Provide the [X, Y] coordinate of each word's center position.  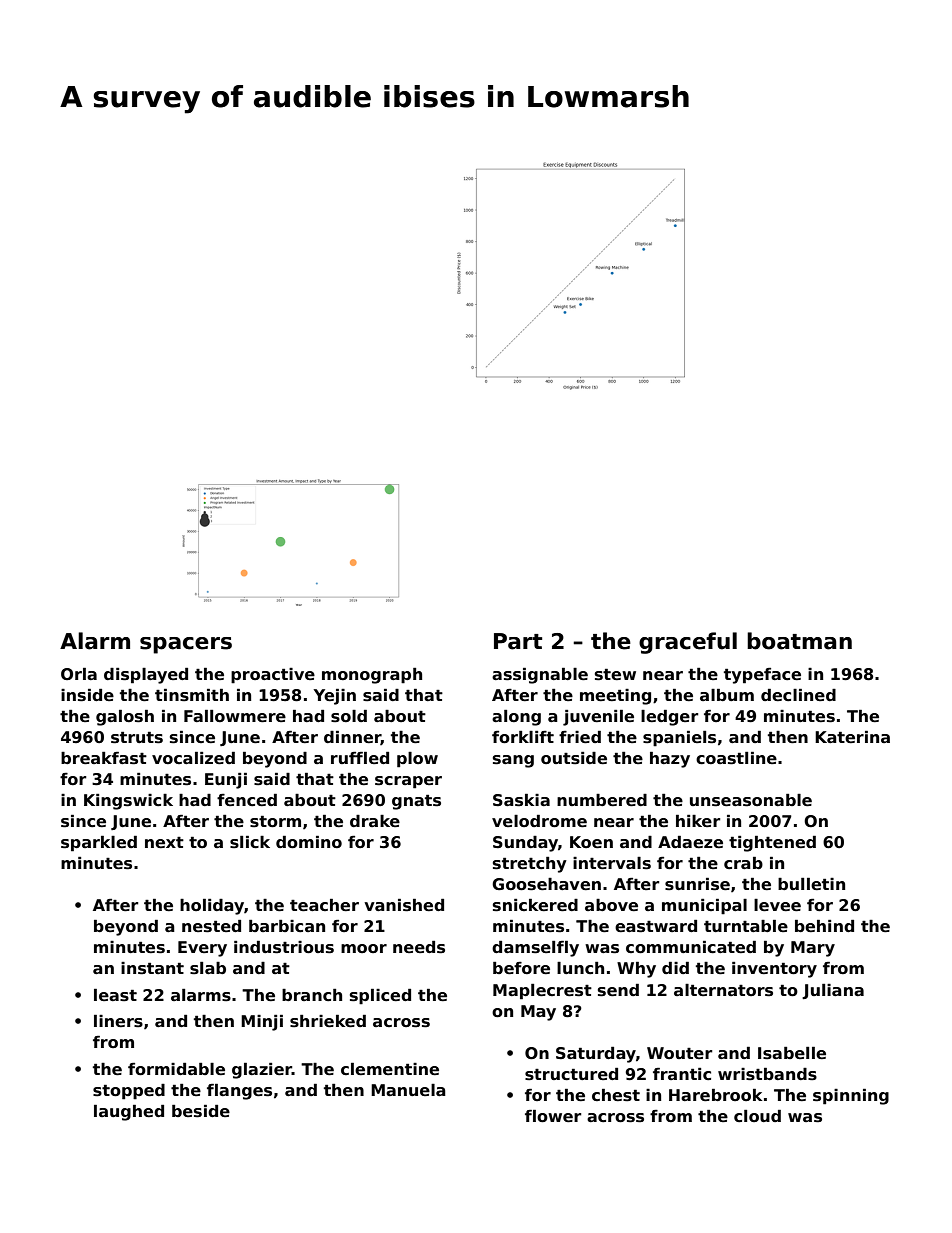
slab [208, 968]
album [727, 694]
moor [364, 948]
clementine [390, 1069]
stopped [129, 1092]
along [516, 718]
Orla [79, 673]
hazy [670, 759]
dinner [352, 737]
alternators [723, 990]
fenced [247, 800]
